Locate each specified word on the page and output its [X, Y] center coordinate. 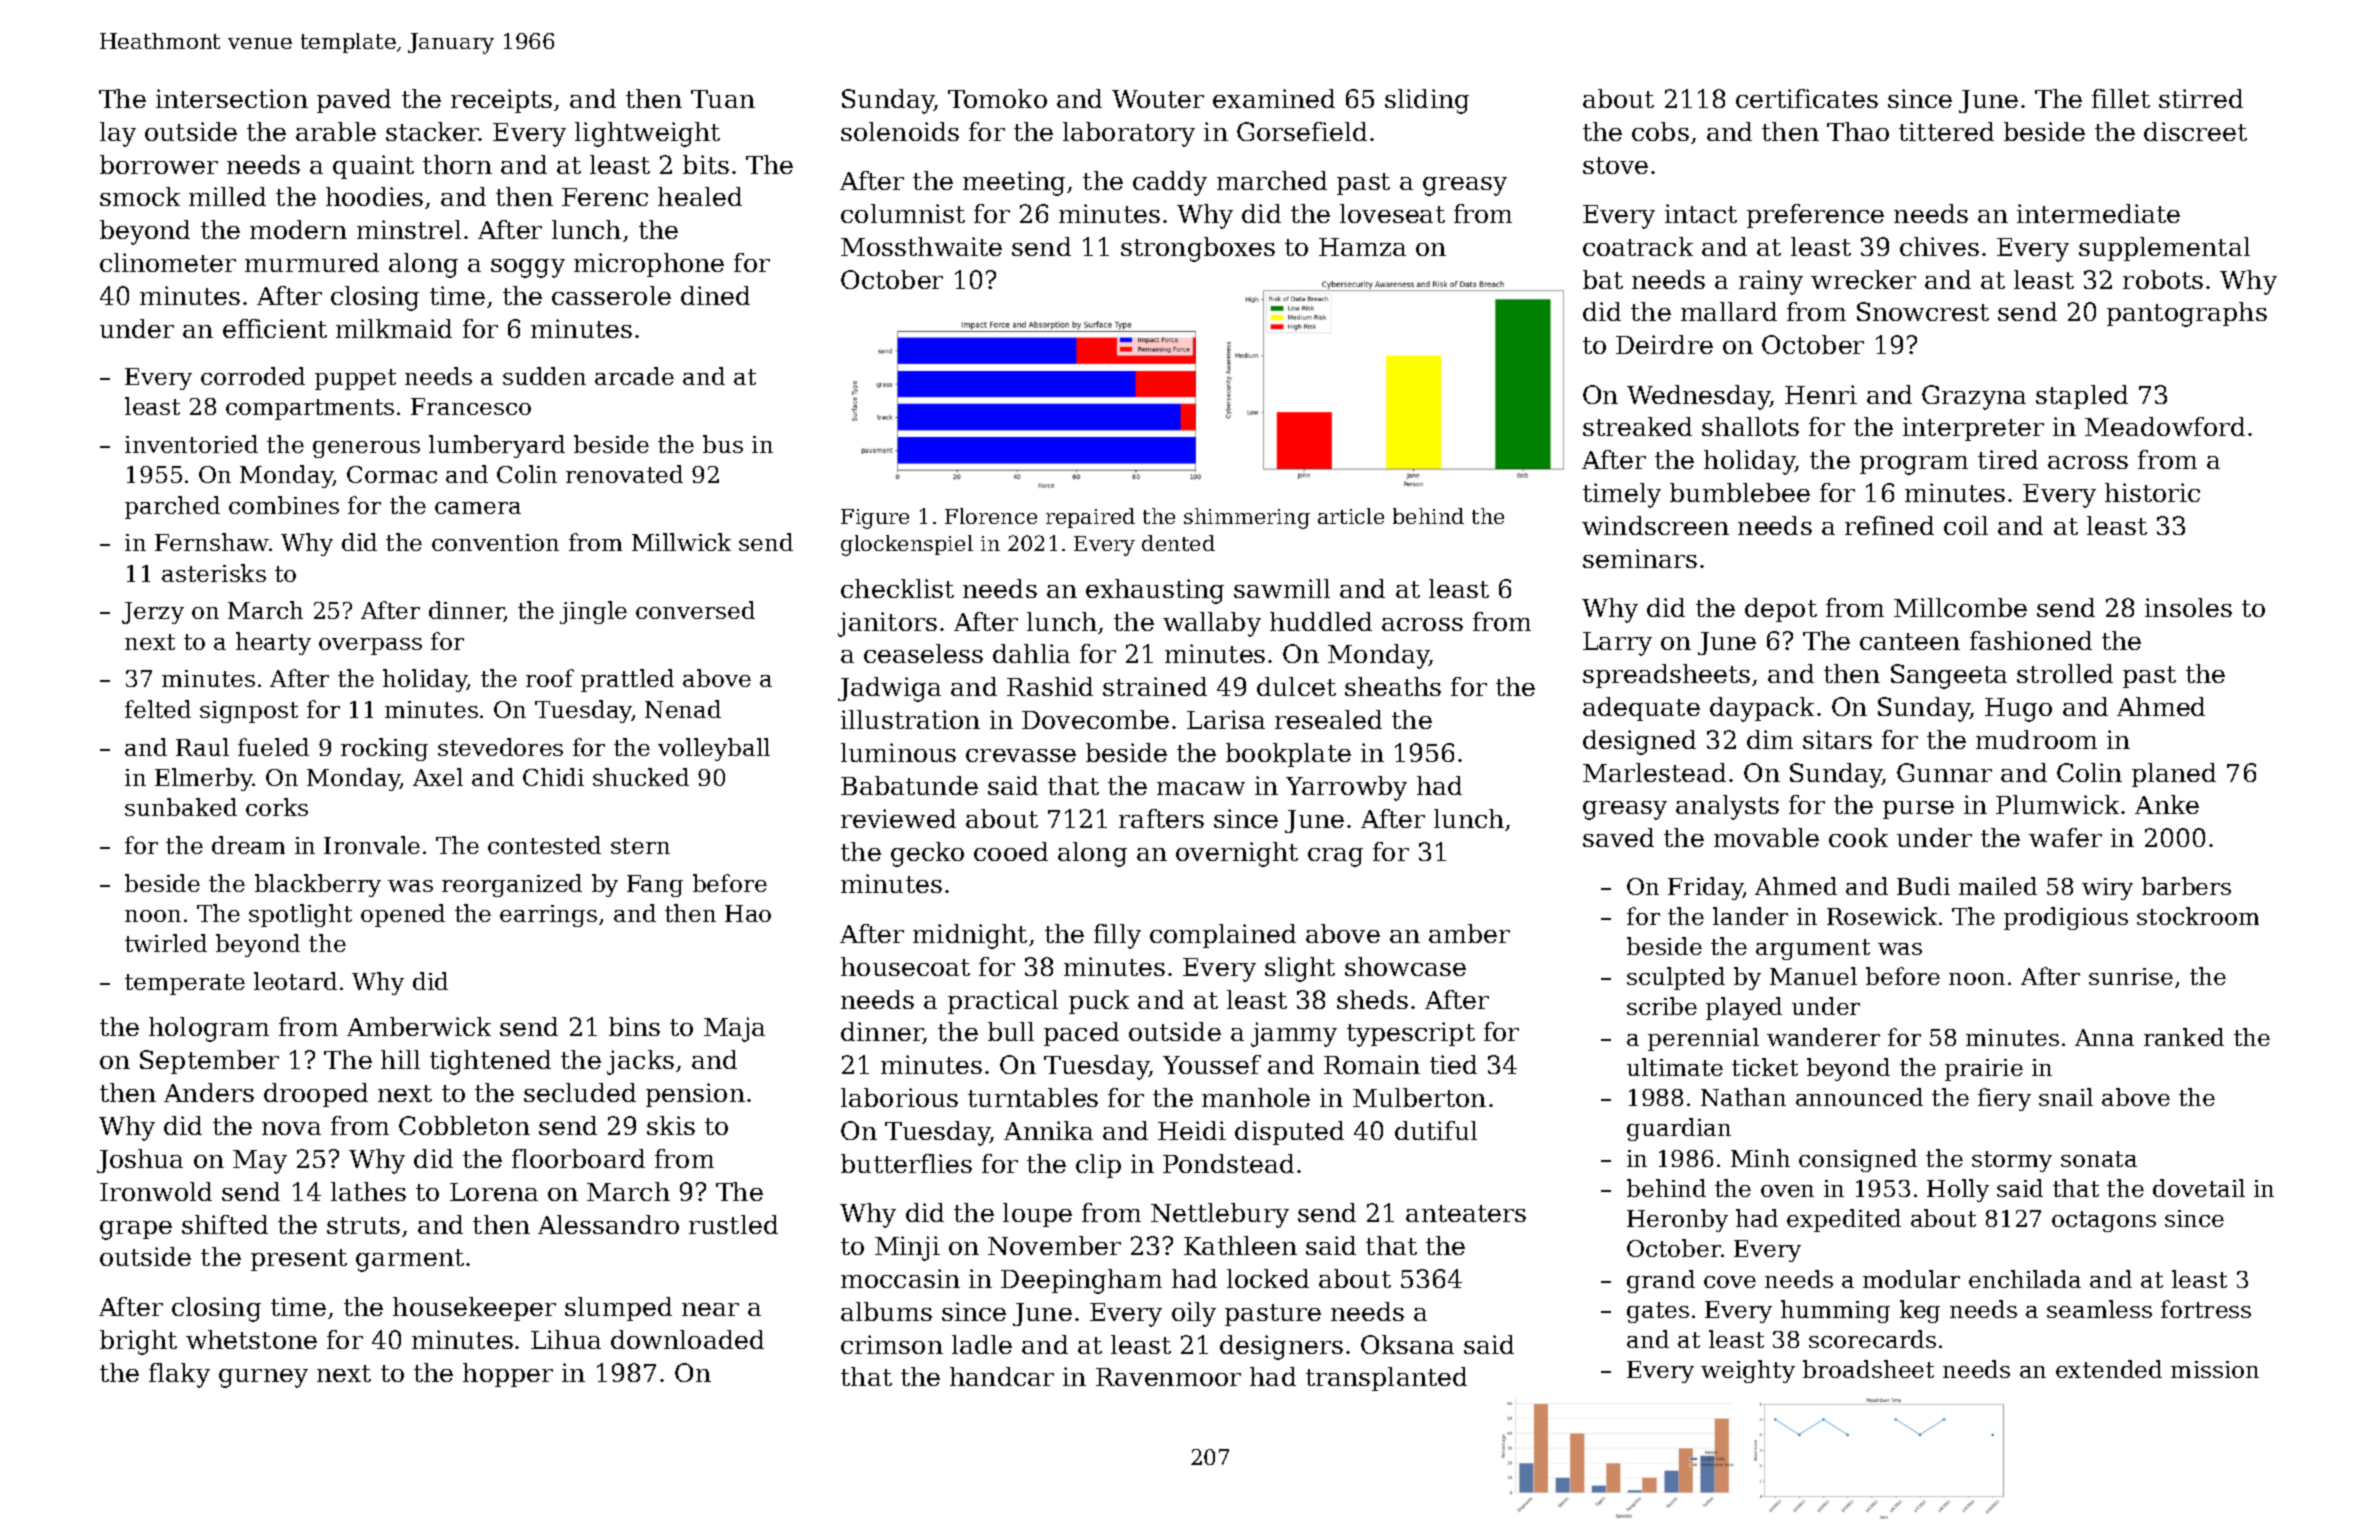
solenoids [900, 131]
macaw [1201, 788]
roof [550, 678]
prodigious [2066, 918]
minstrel [409, 229]
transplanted [1386, 1379]
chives [1939, 246]
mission [2215, 1369]
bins [634, 1026]
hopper [508, 1375]
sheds [1372, 999]
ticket [1765, 1067]
